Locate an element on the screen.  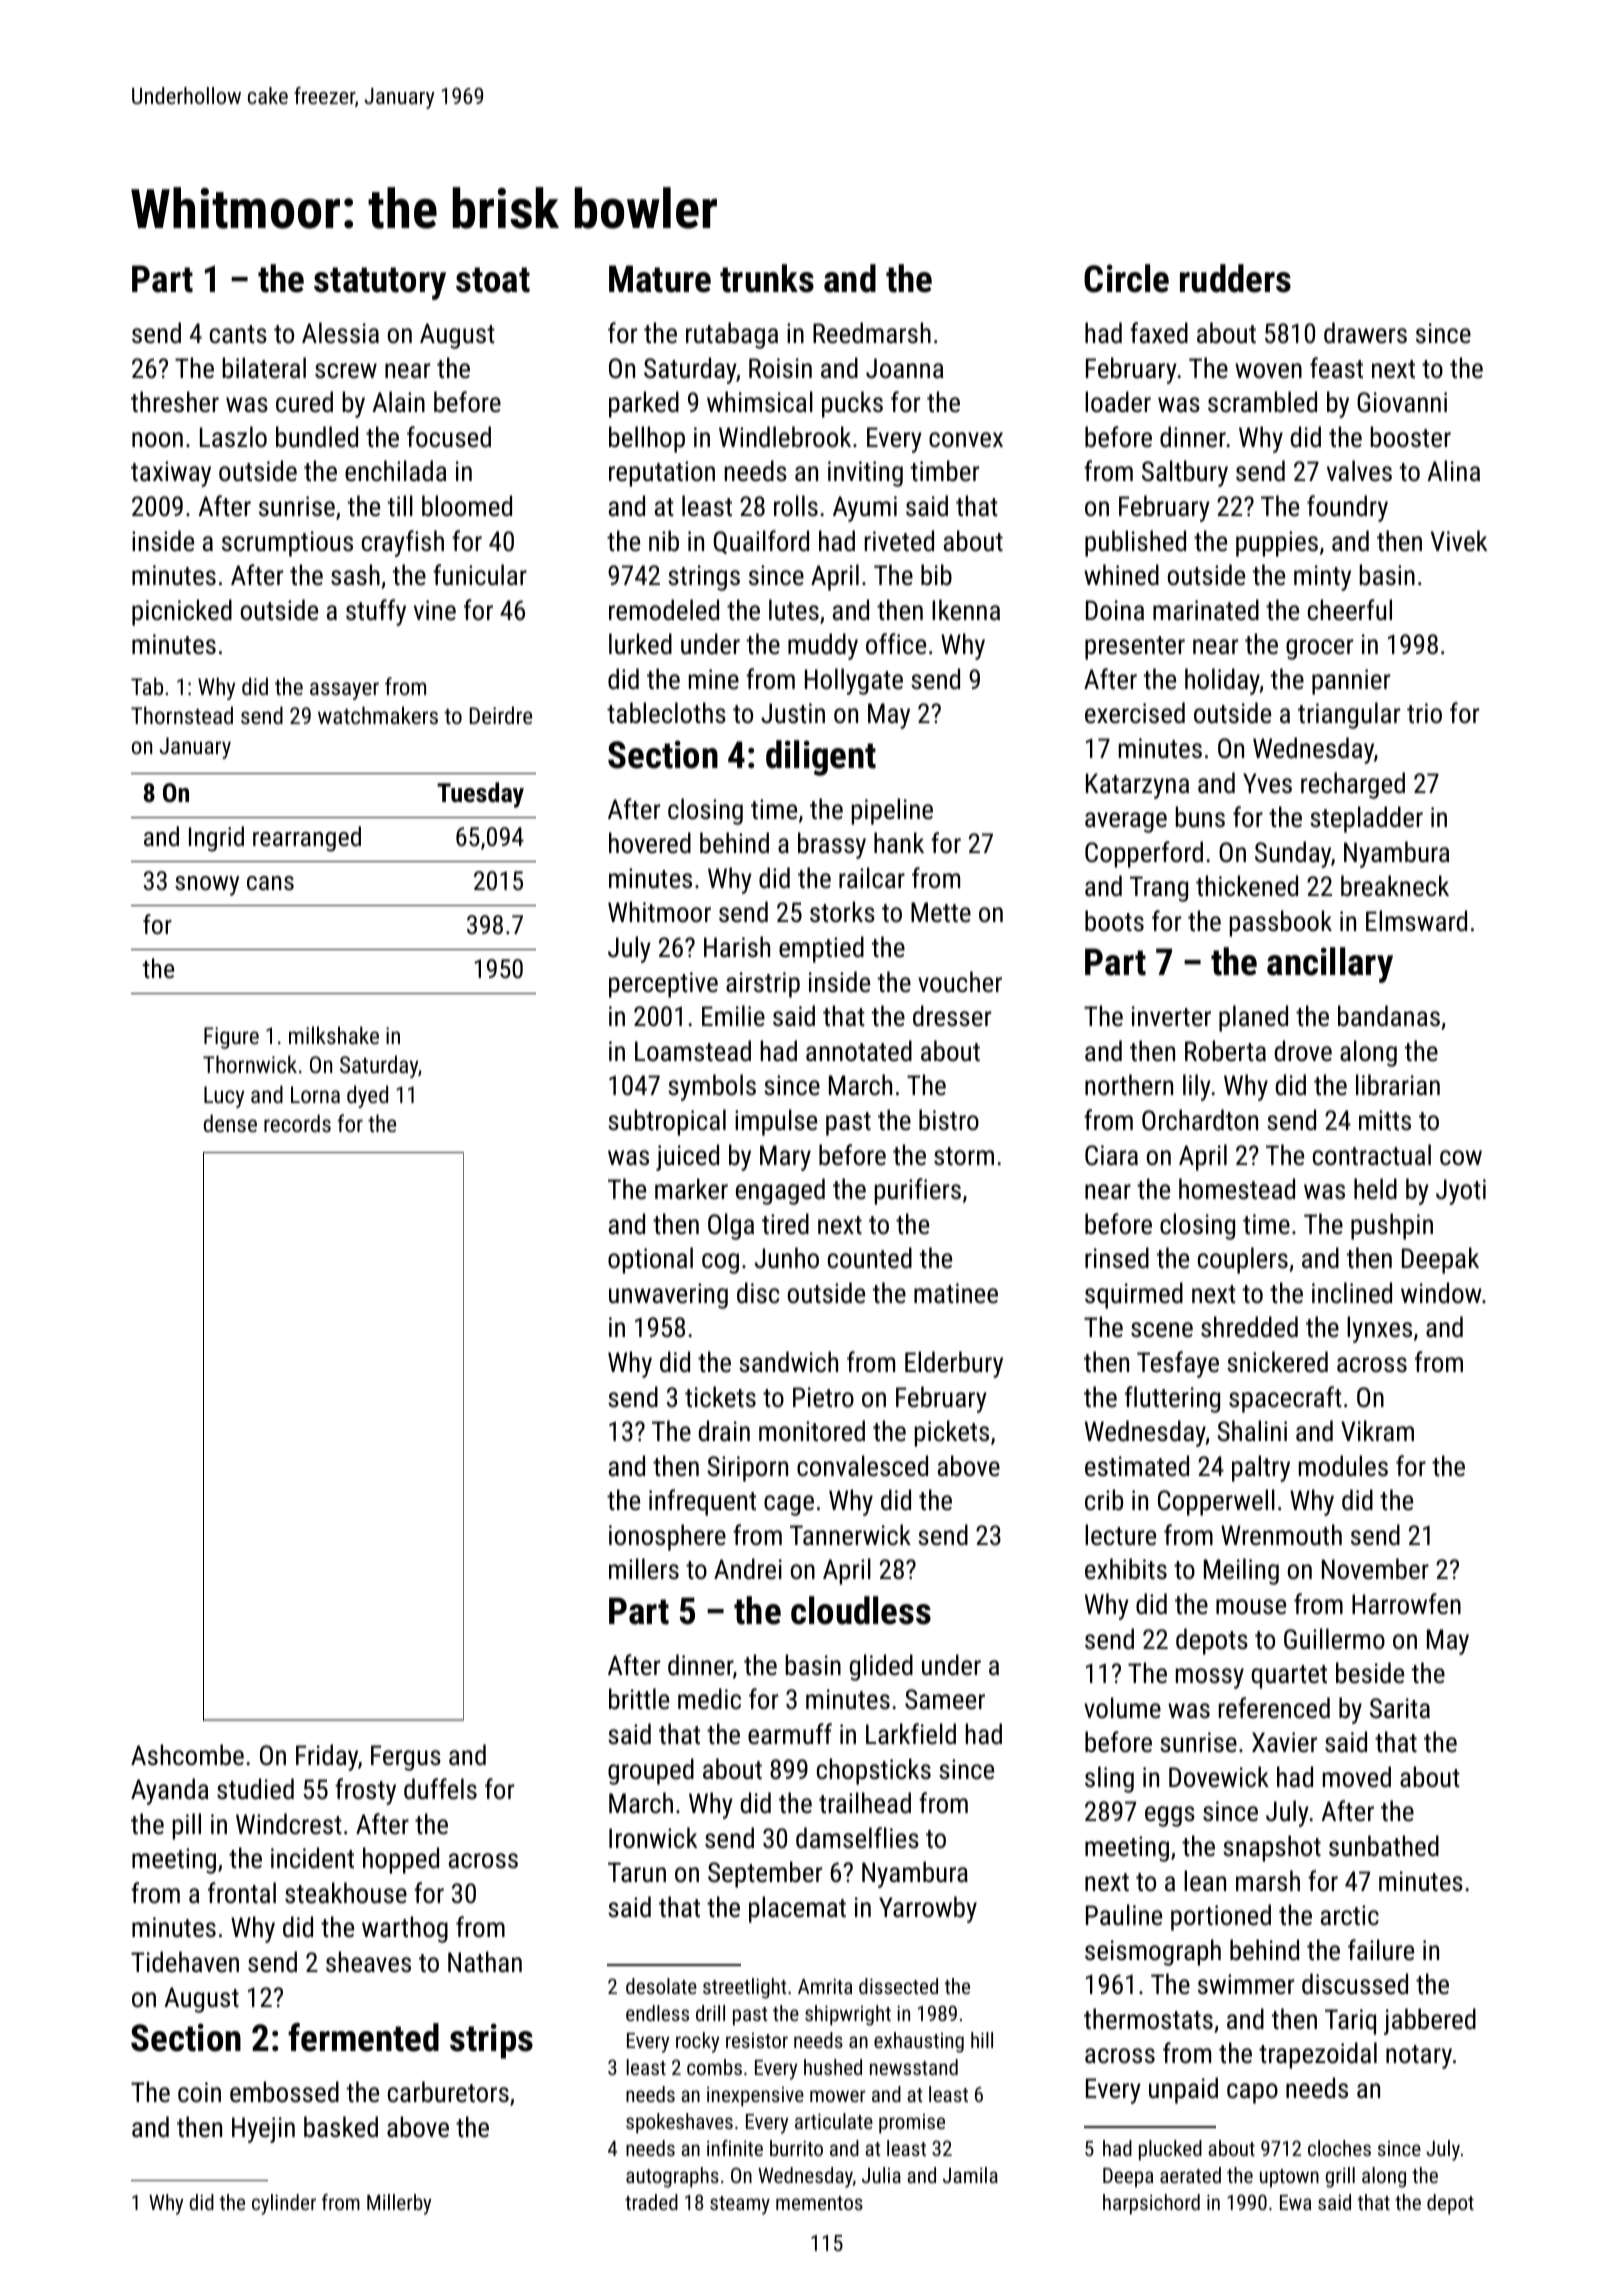
infinite is located at coordinates (735, 2148).
